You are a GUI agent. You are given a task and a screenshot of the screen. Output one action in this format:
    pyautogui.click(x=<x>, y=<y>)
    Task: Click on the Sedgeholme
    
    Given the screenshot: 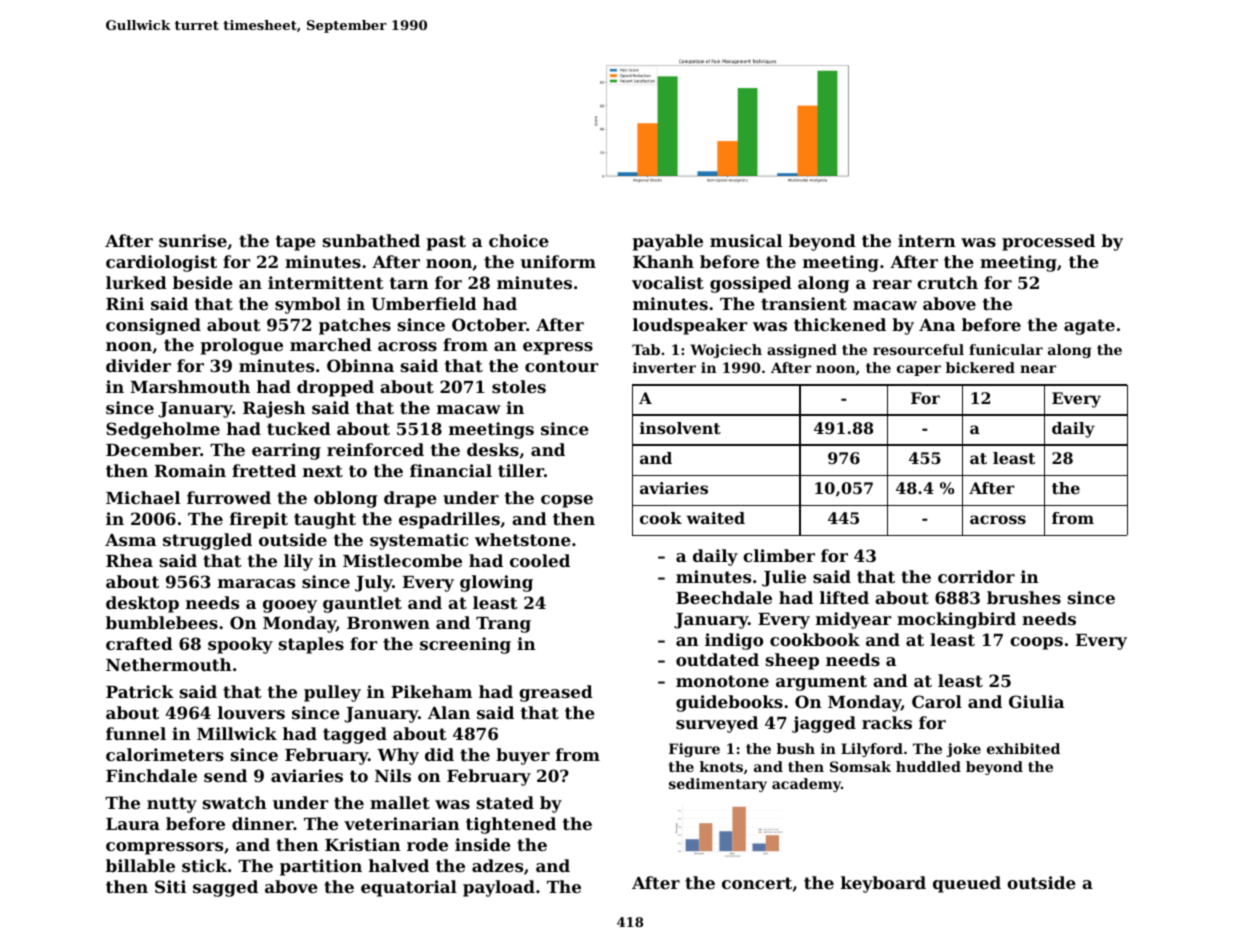 What is the action you would take?
    pyautogui.click(x=163, y=430)
